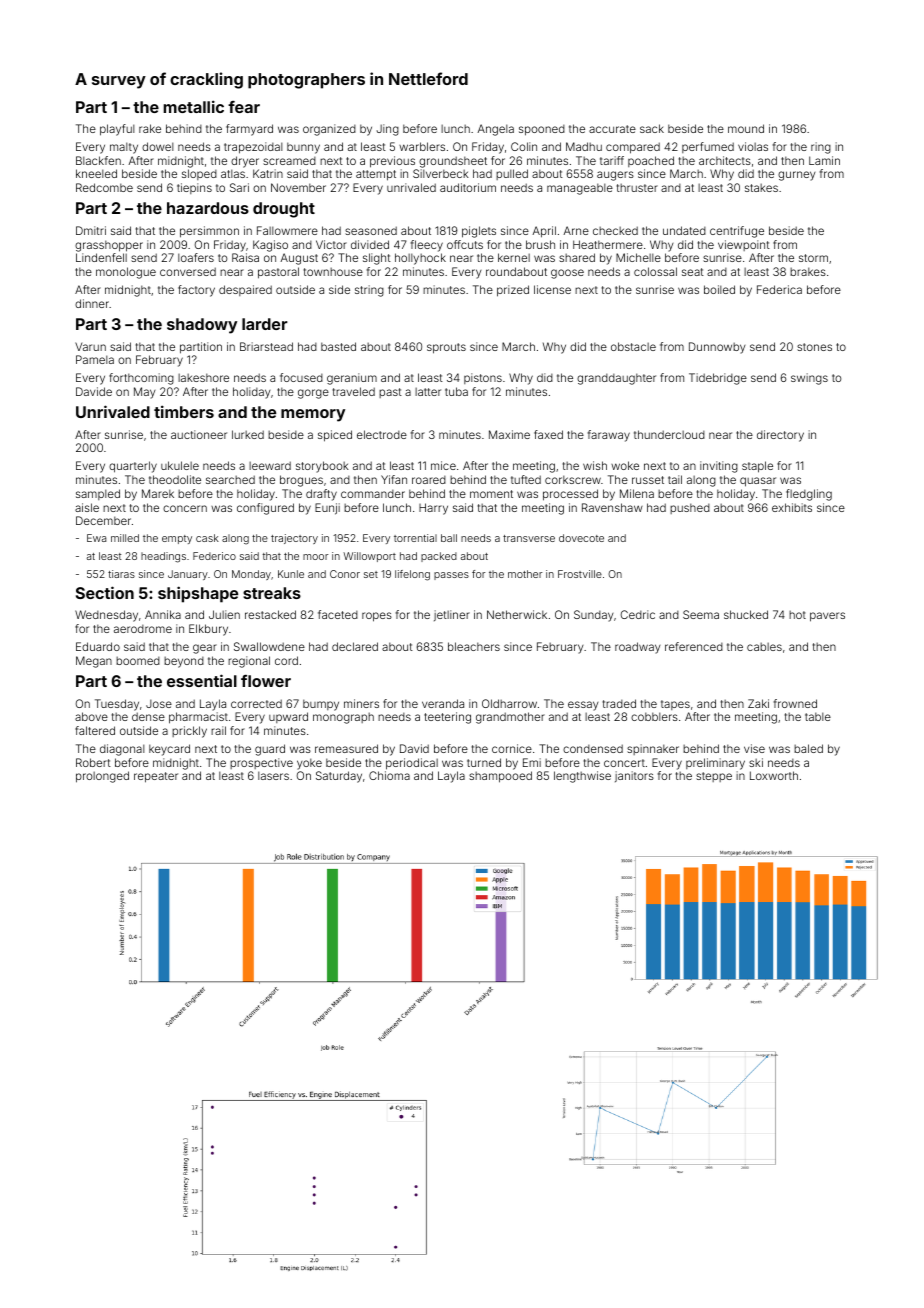 This screenshot has height=1308, width=924. What do you see at coordinates (746, 614) in the screenshot?
I see `shucked` at bounding box center [746, 614].
